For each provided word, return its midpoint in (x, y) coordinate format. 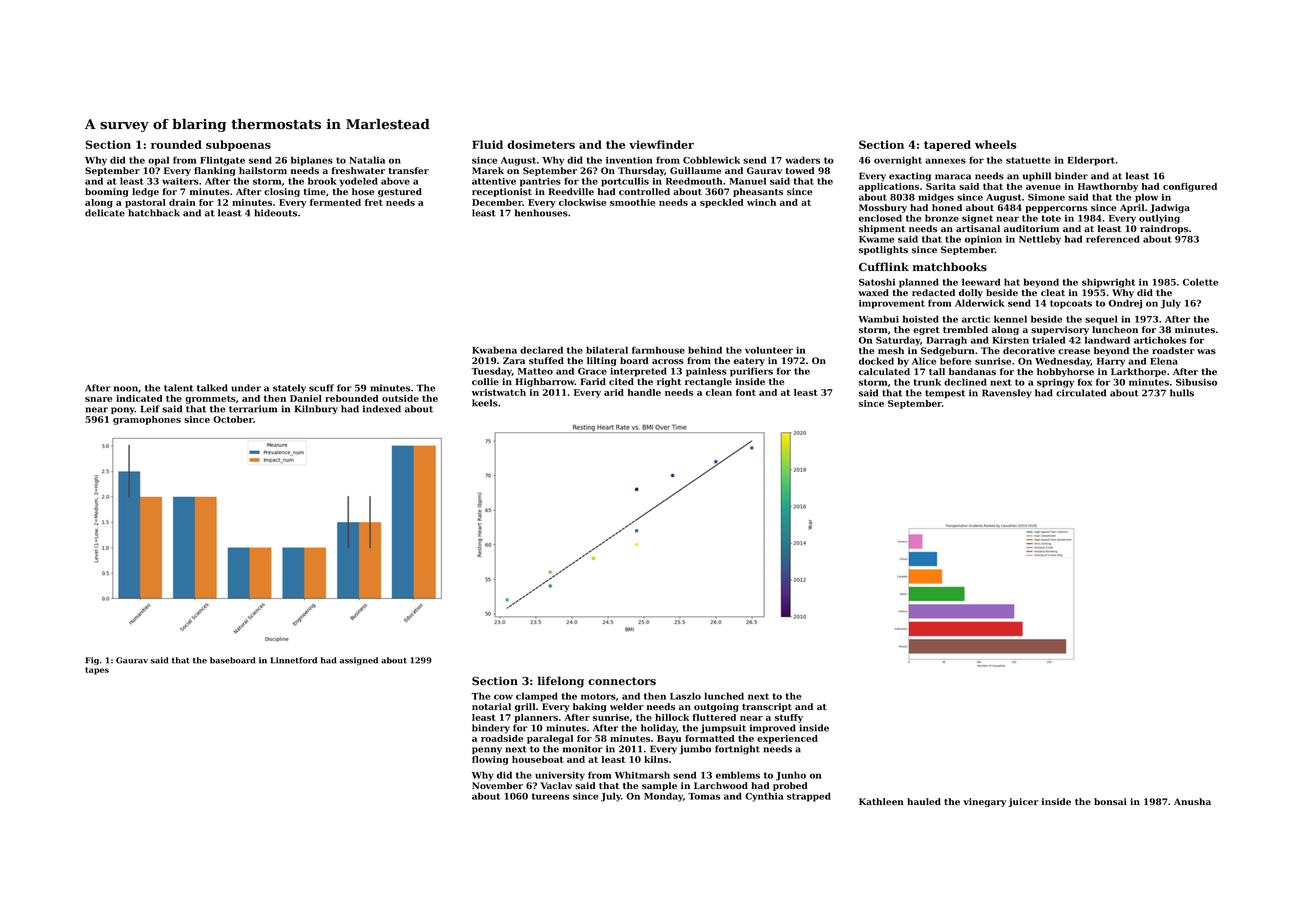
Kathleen (881, 801)
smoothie (632, 202)
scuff (321, 388)
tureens (550, 796)
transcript (767, 707)
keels (485, 403)
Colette (1200, 282)
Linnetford (293, 660)
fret (374, 202)
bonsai (1110, 801)
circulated (1081, 393)
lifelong (561, 682)
